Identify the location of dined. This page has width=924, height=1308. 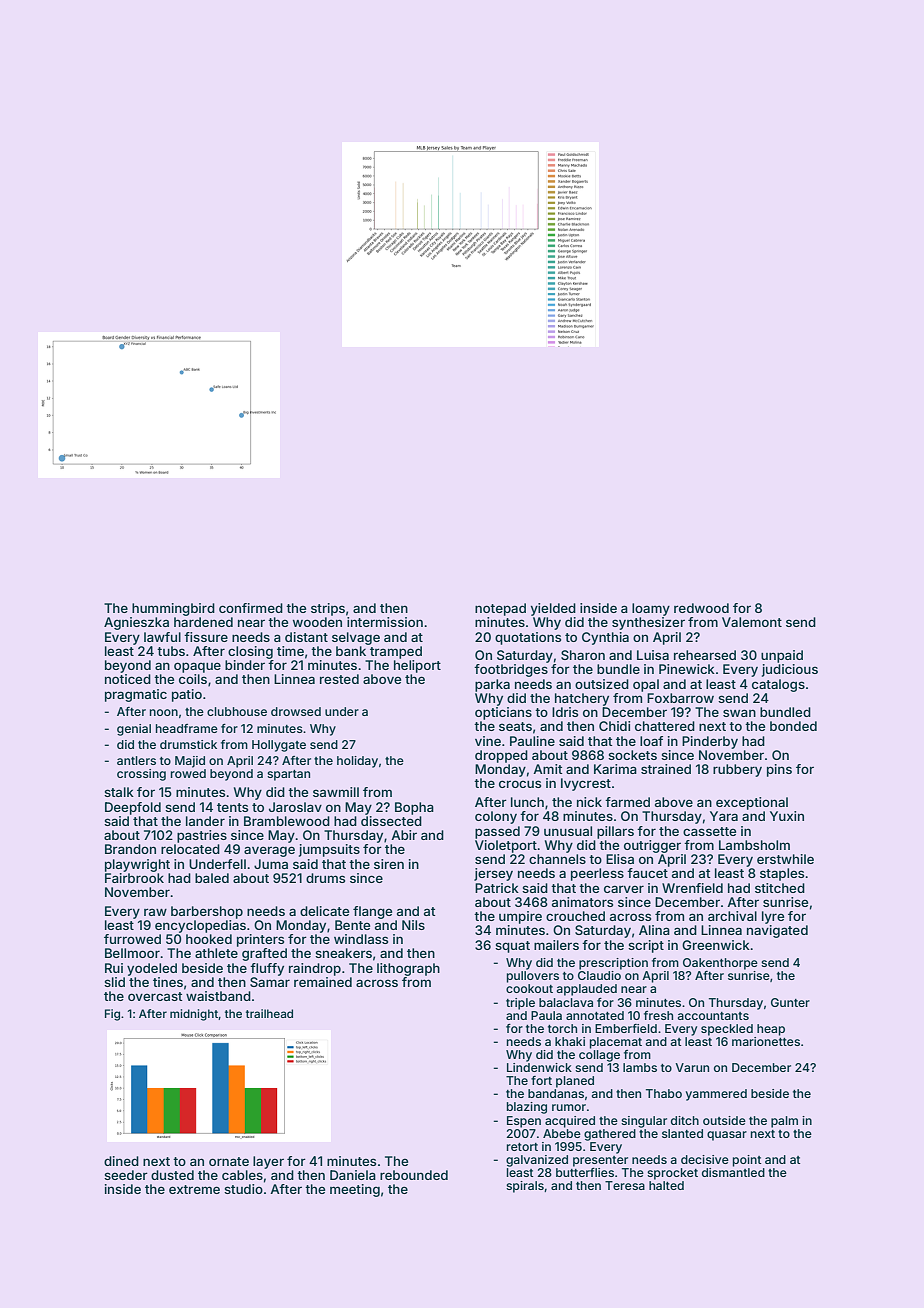
(121, 1161).
